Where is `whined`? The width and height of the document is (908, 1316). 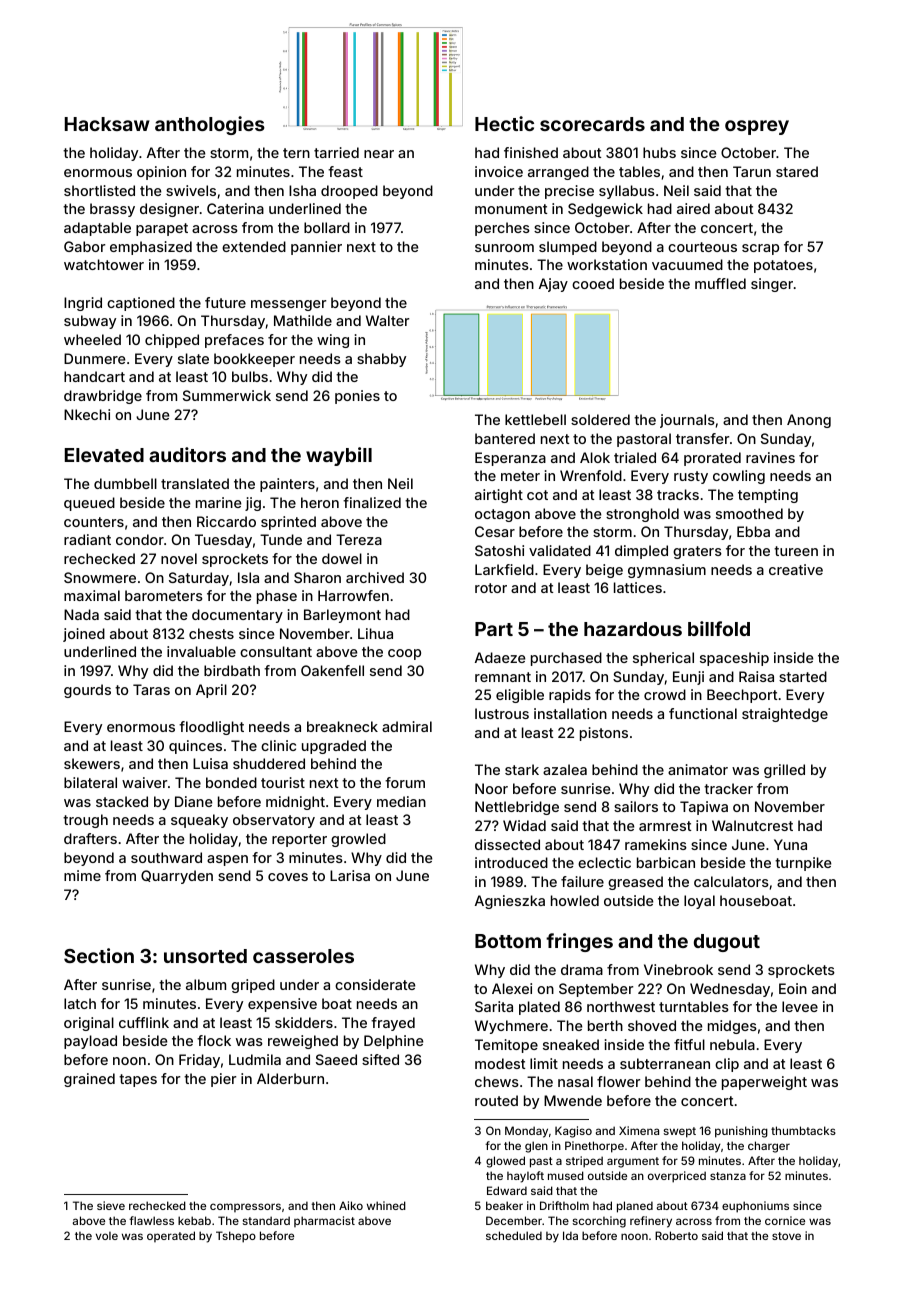
whined is located at coordinates (386, 1205).
